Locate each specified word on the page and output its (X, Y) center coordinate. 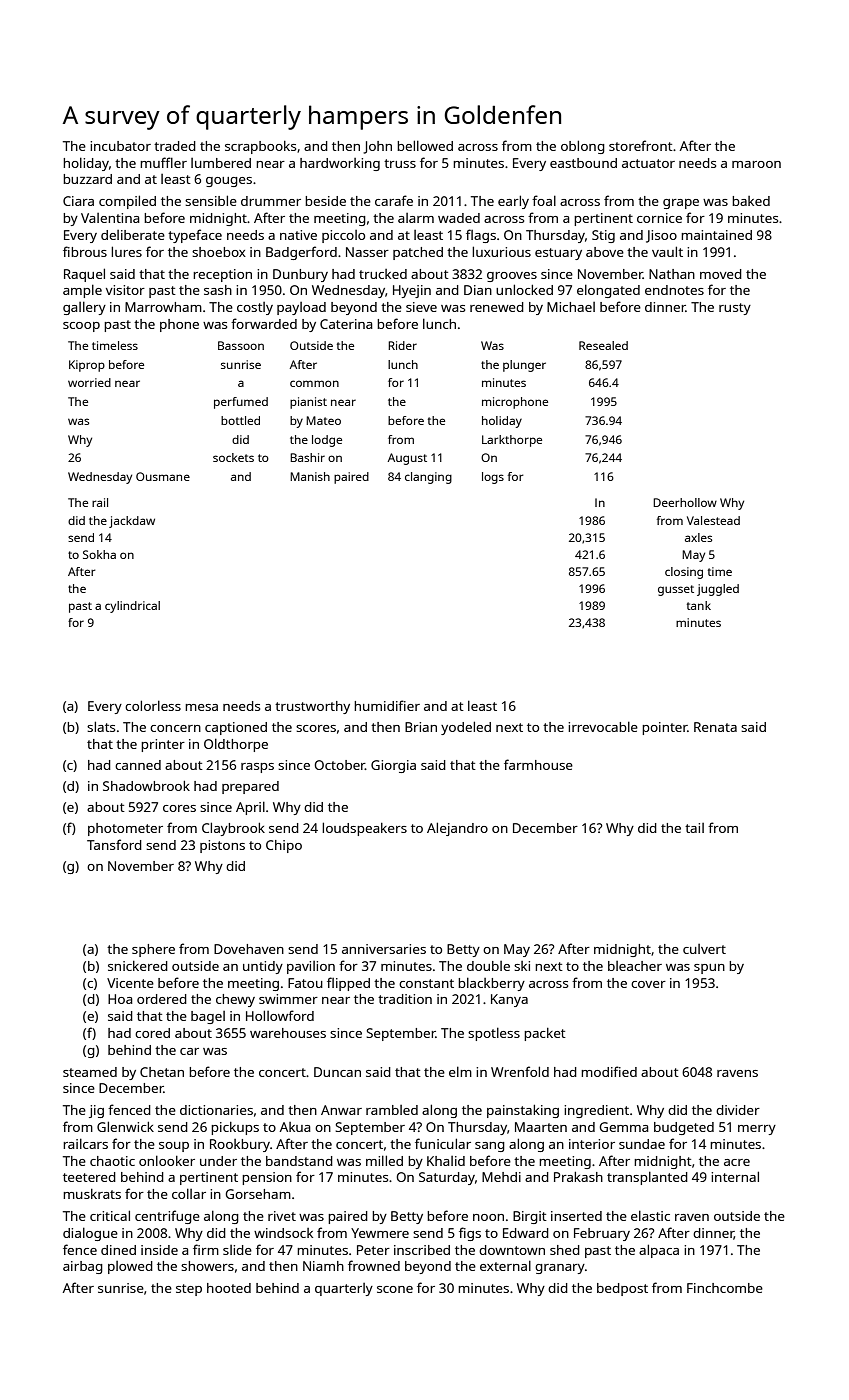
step (189, 1290)
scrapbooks (260, 147)
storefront (641, 145)
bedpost (622, 1289)
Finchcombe (725, 1288)
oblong (583, 147)
